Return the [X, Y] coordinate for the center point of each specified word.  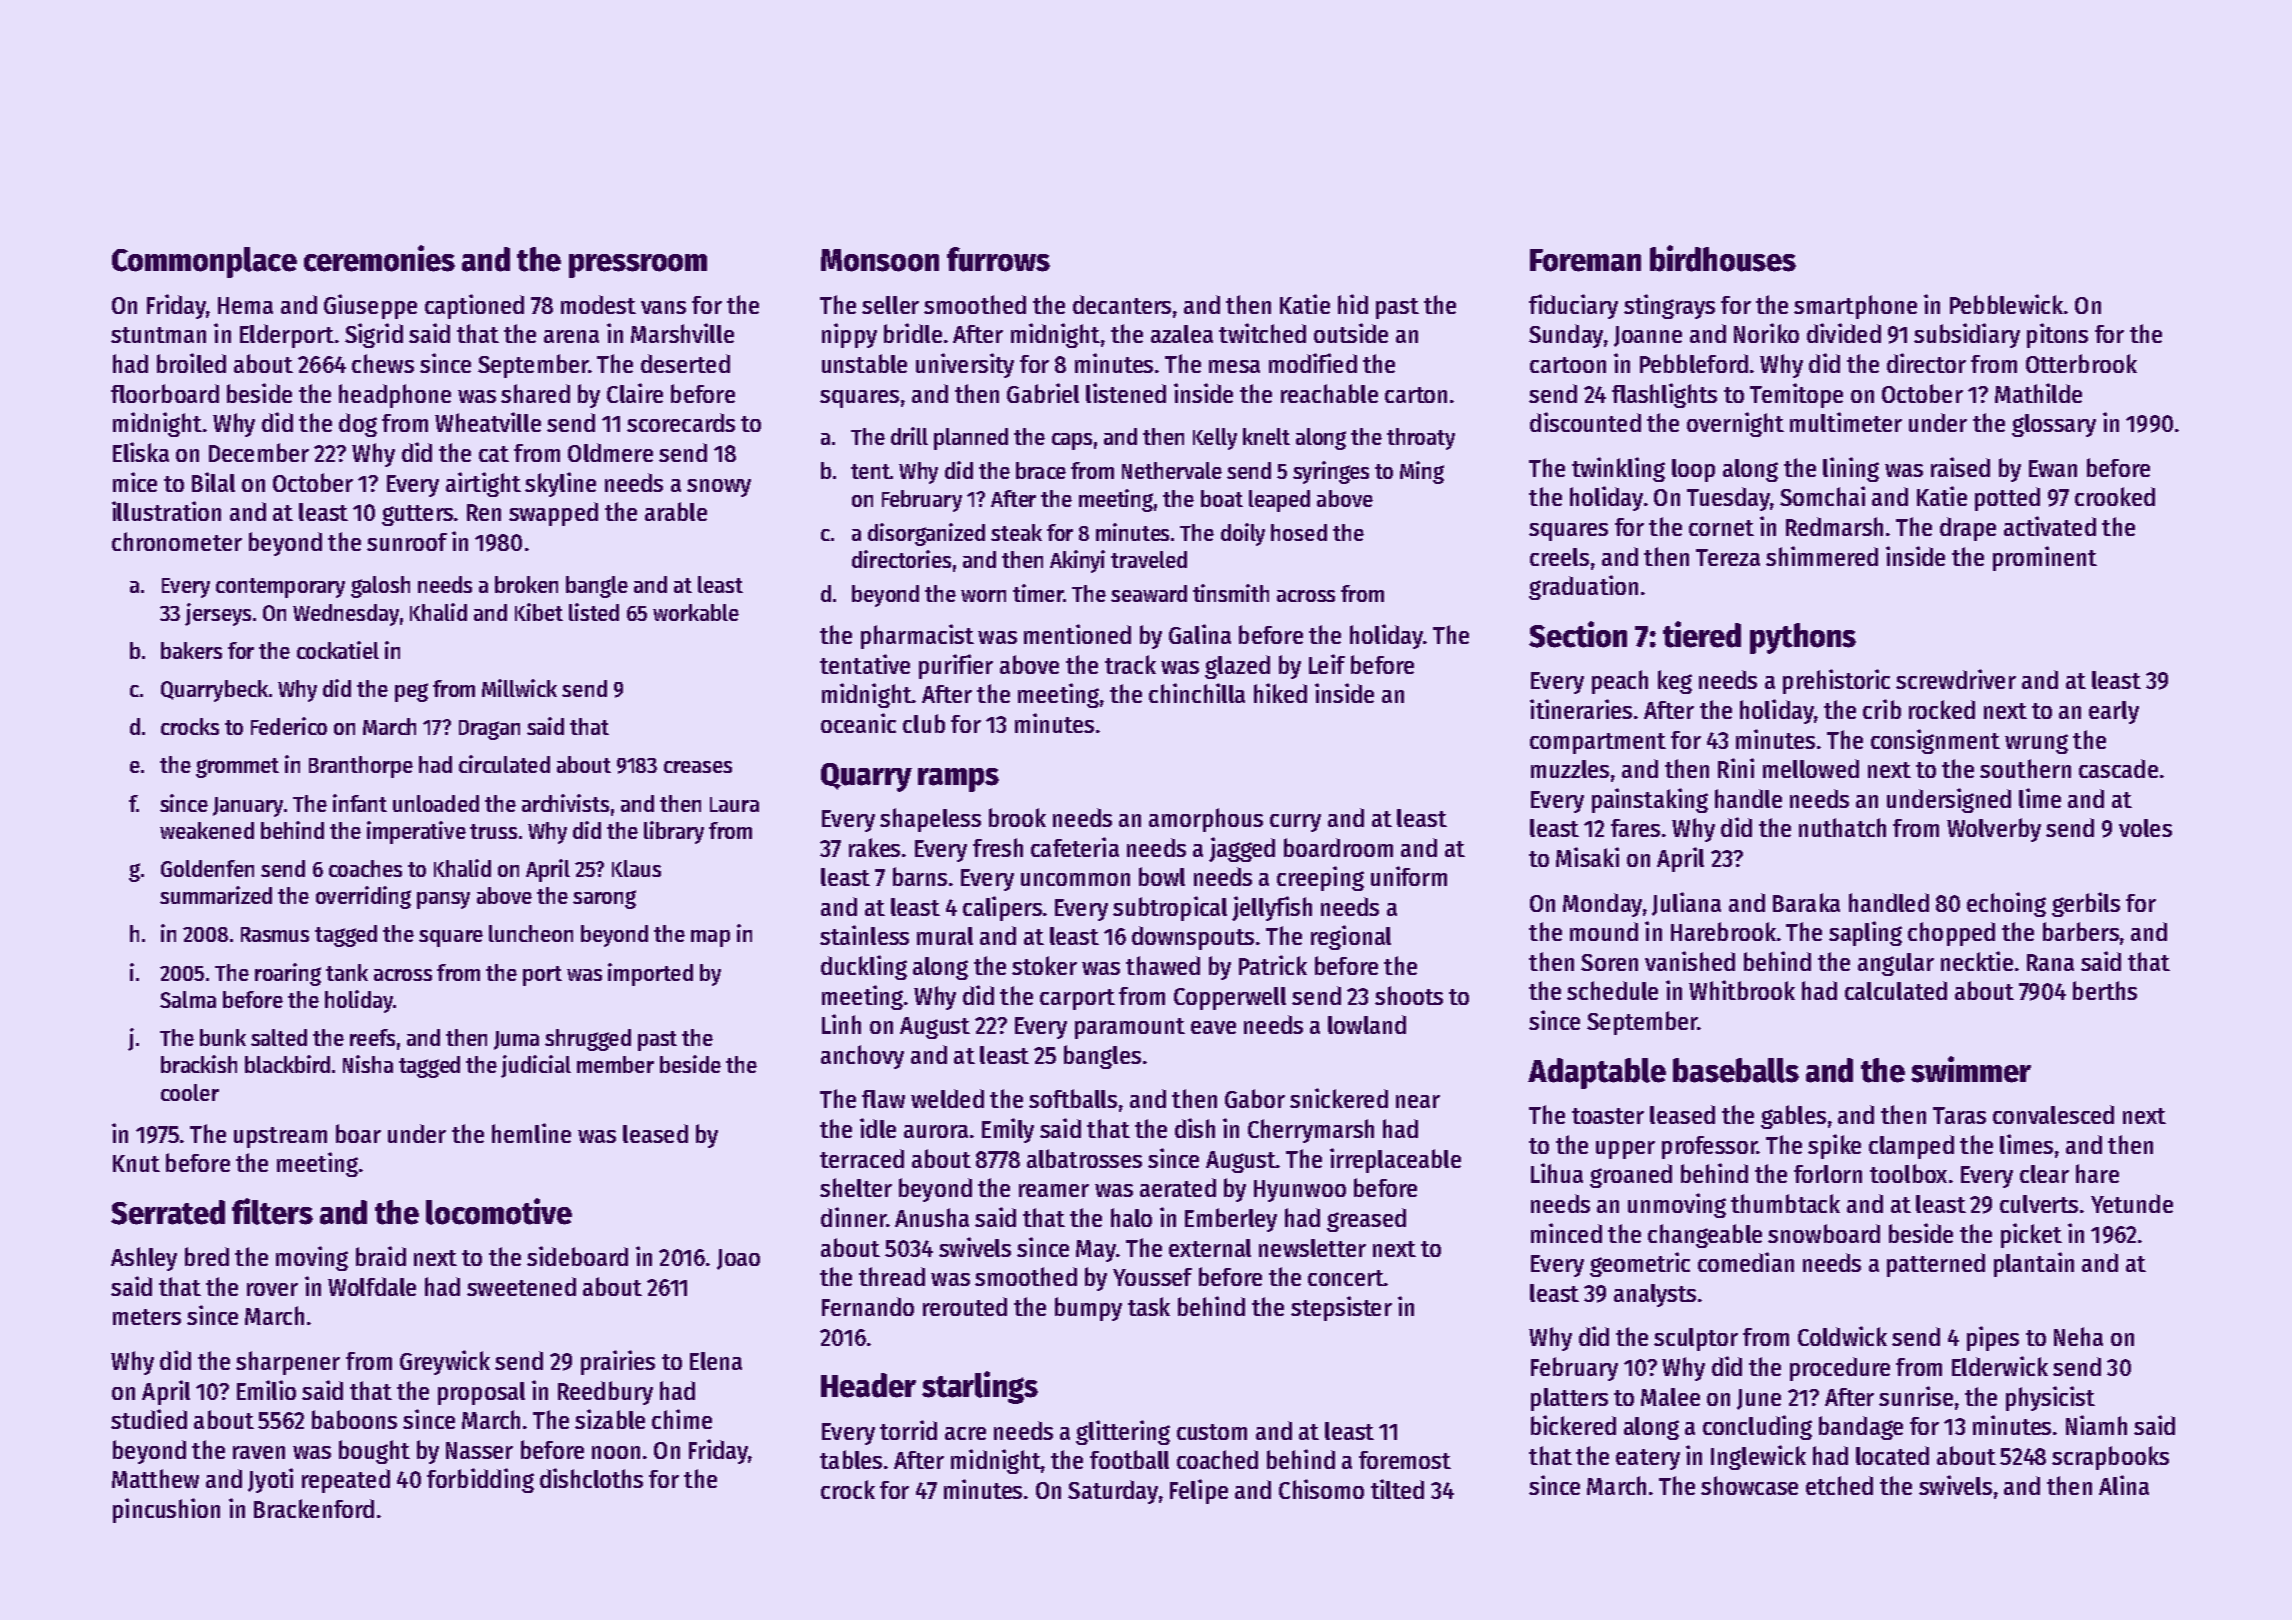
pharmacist [917, 636]
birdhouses [1723, 258]
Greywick [445, 1362]
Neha [2078, 1336]
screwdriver [1956, 679]
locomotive [499, 1211]
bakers [191, 650]
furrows [998, 259]
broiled [191, 363]
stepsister [1341, 1308]
